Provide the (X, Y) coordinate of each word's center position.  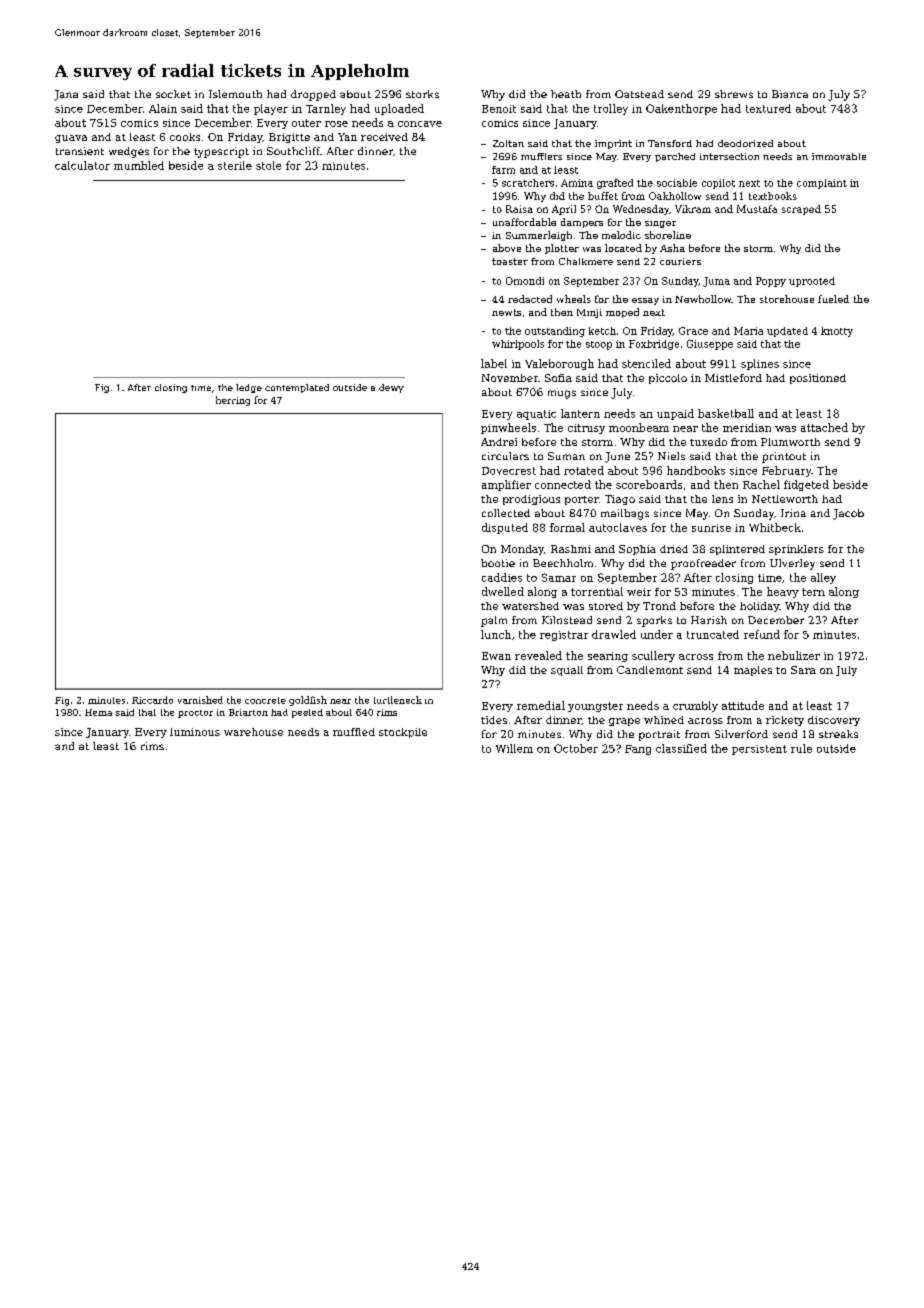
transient (80, 151)
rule (801, 748)
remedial (541, 705)
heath (566, 94)
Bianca (790, 94)
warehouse (253, 732)
